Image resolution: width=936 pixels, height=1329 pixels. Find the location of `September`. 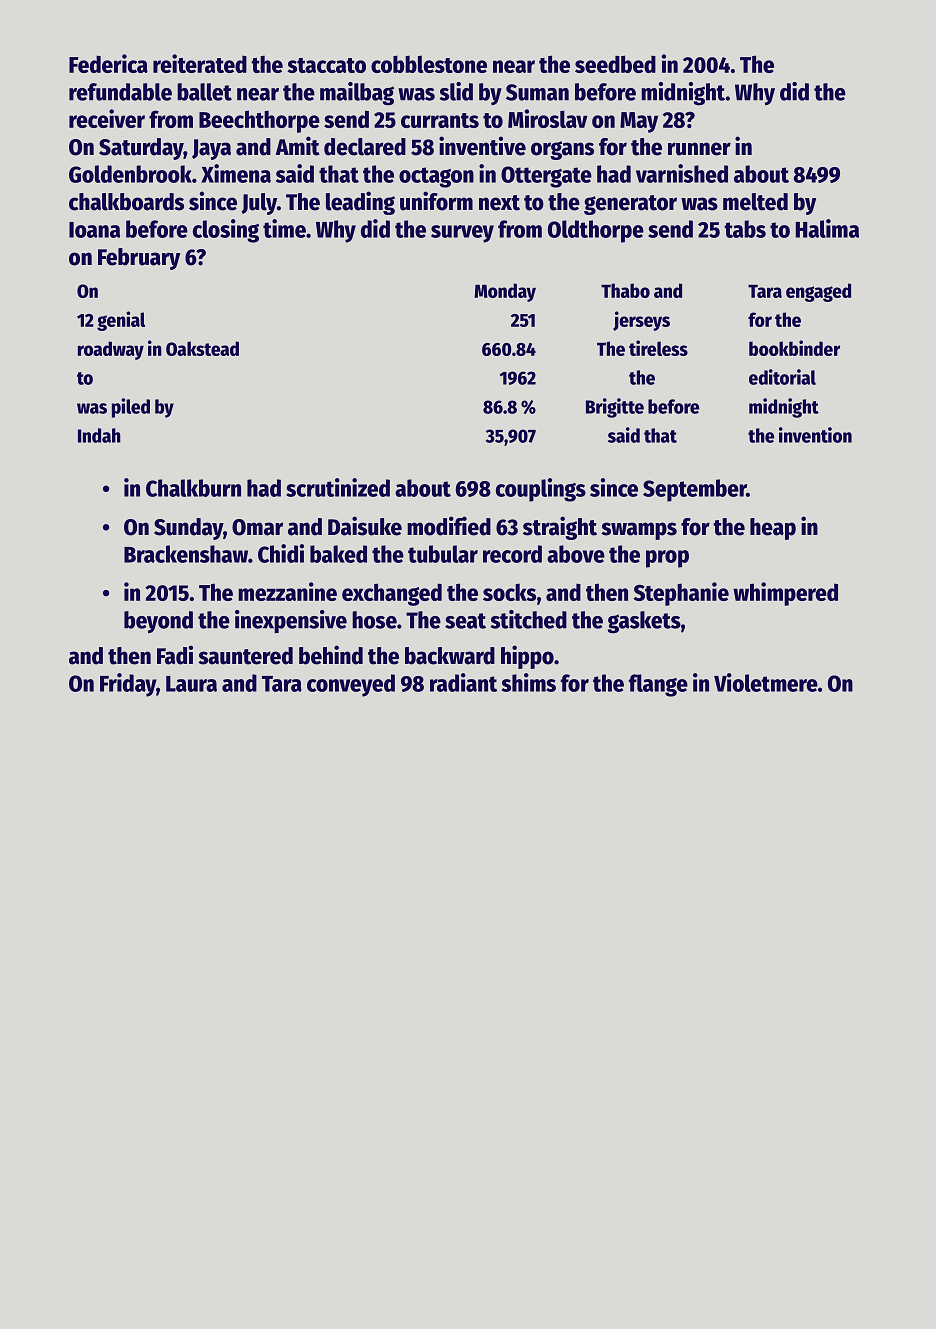

September is located at coordinates (695, 490).
